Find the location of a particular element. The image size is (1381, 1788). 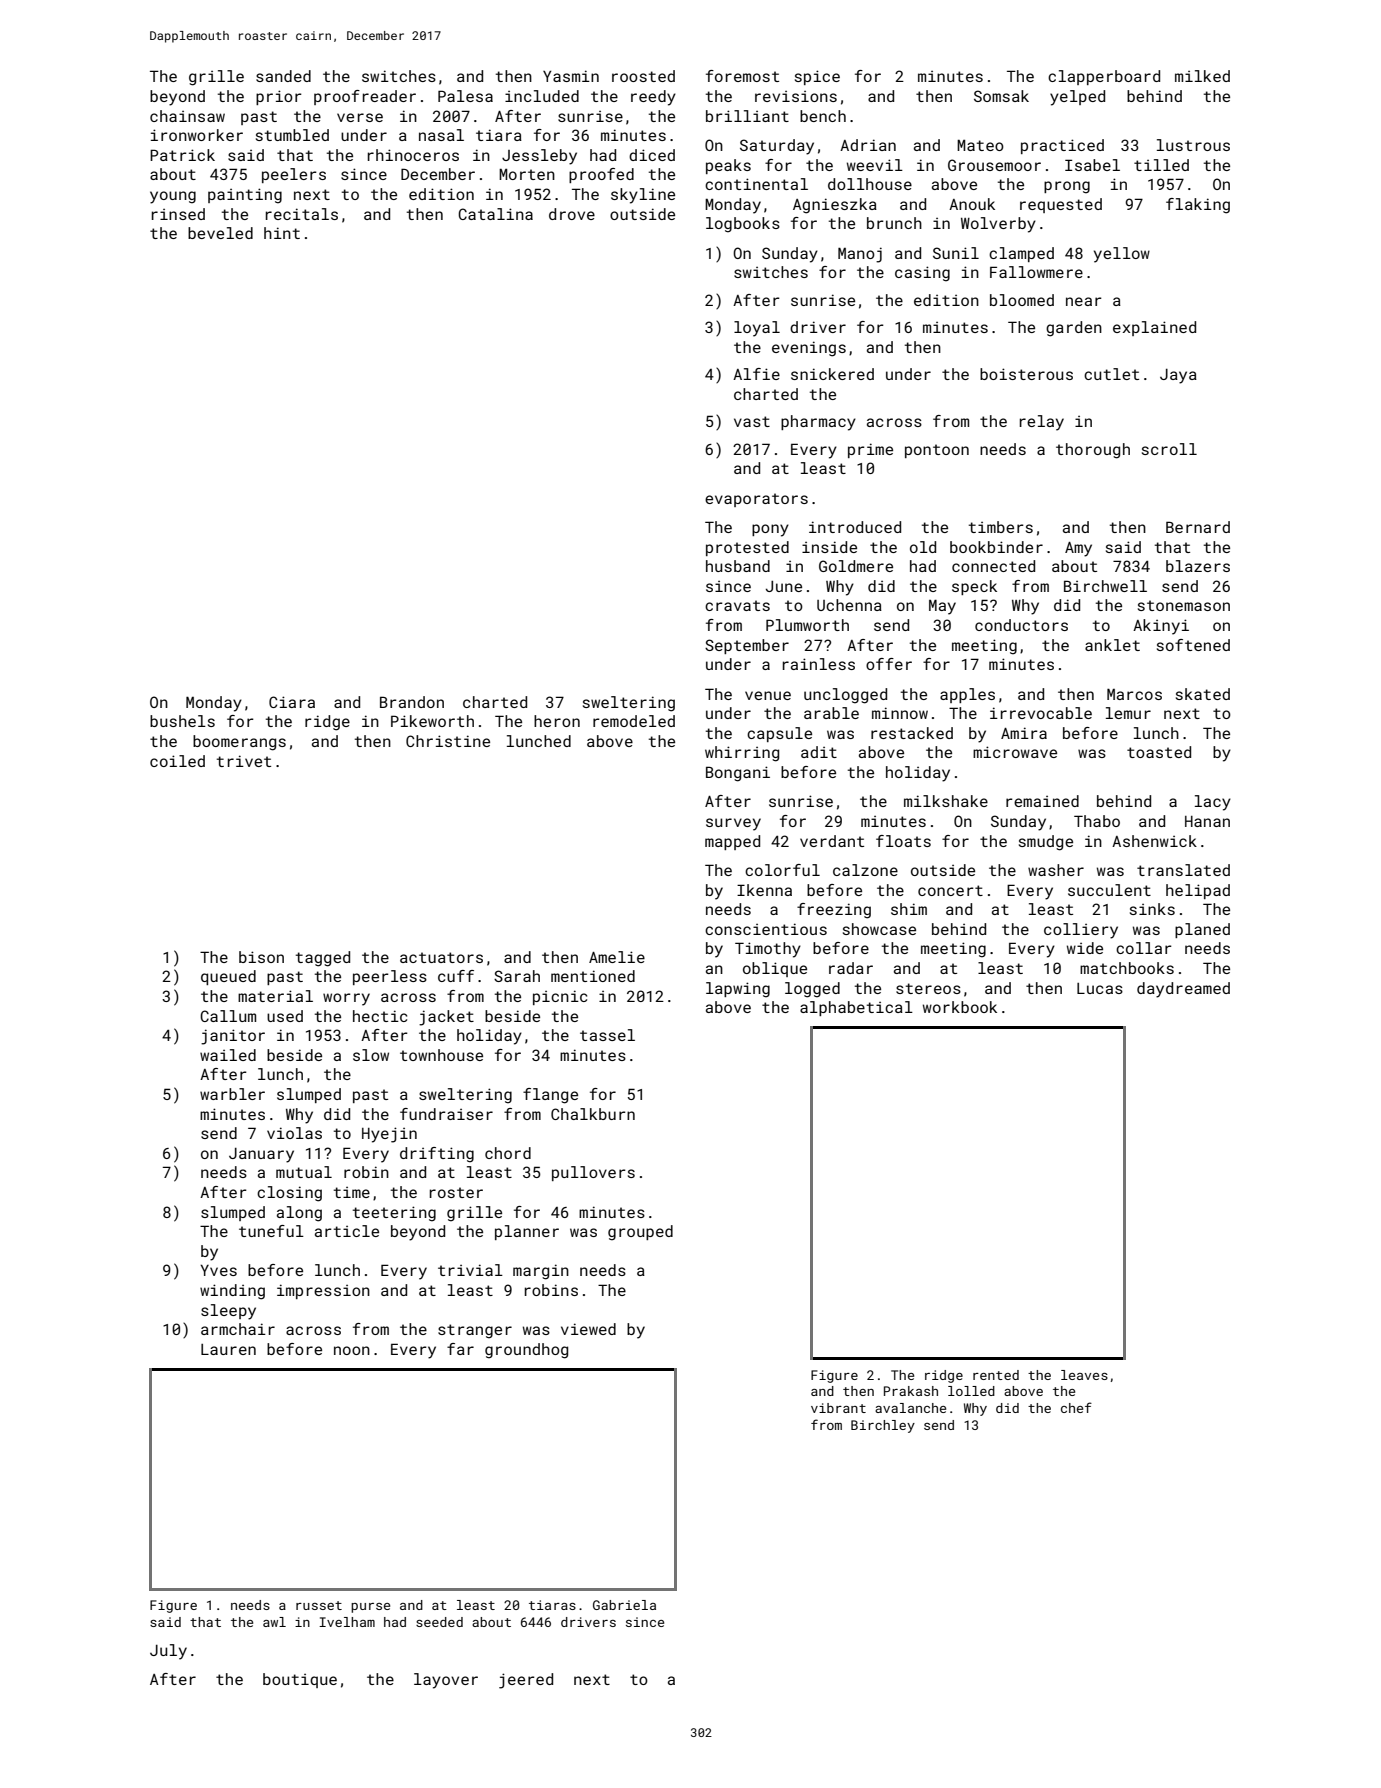

milked is located at coordinates (1202, 76).
